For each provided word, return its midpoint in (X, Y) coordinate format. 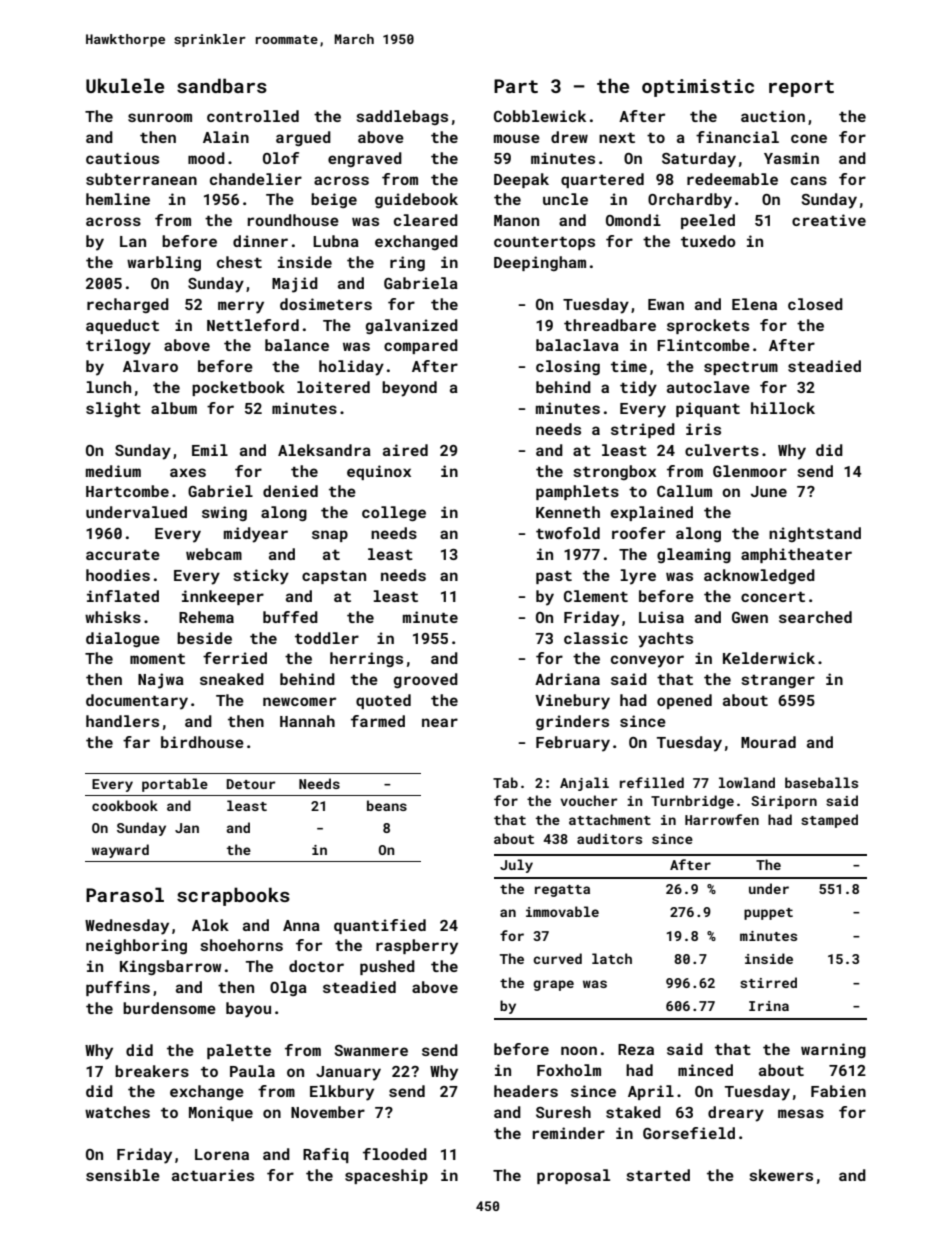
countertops (544, 243)
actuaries (213, 1175)
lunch (108, 387)
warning (833, 1050)
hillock (783, 408)
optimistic (698, 88)
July (516, 866)
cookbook (125, 805)
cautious (122, 158)
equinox (379, 472)
